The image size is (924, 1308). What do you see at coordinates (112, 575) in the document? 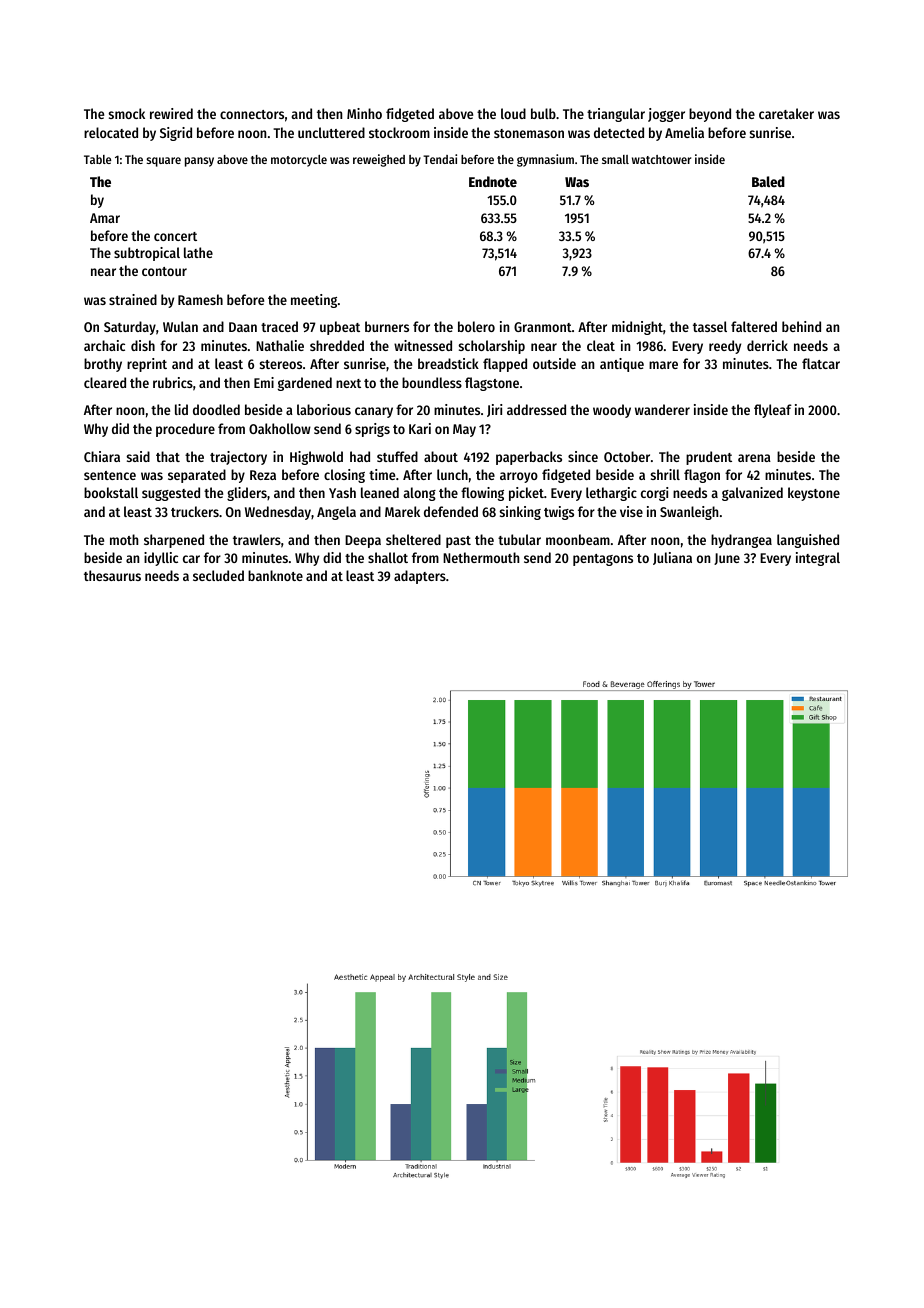
I see `thesaurus` at bounding box center [112, 575].
